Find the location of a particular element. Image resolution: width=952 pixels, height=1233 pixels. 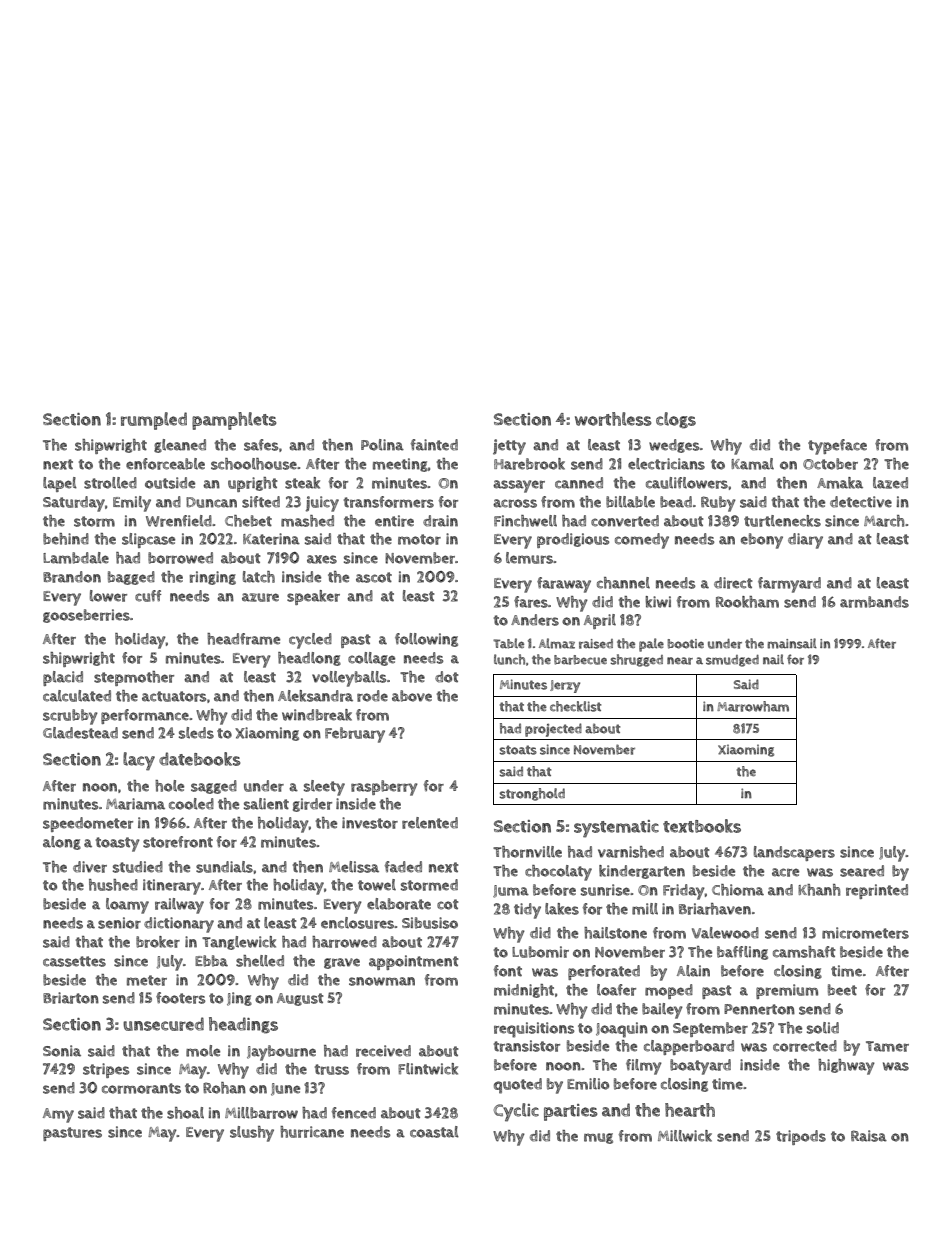

diary is located at coordinates (805, 541).
